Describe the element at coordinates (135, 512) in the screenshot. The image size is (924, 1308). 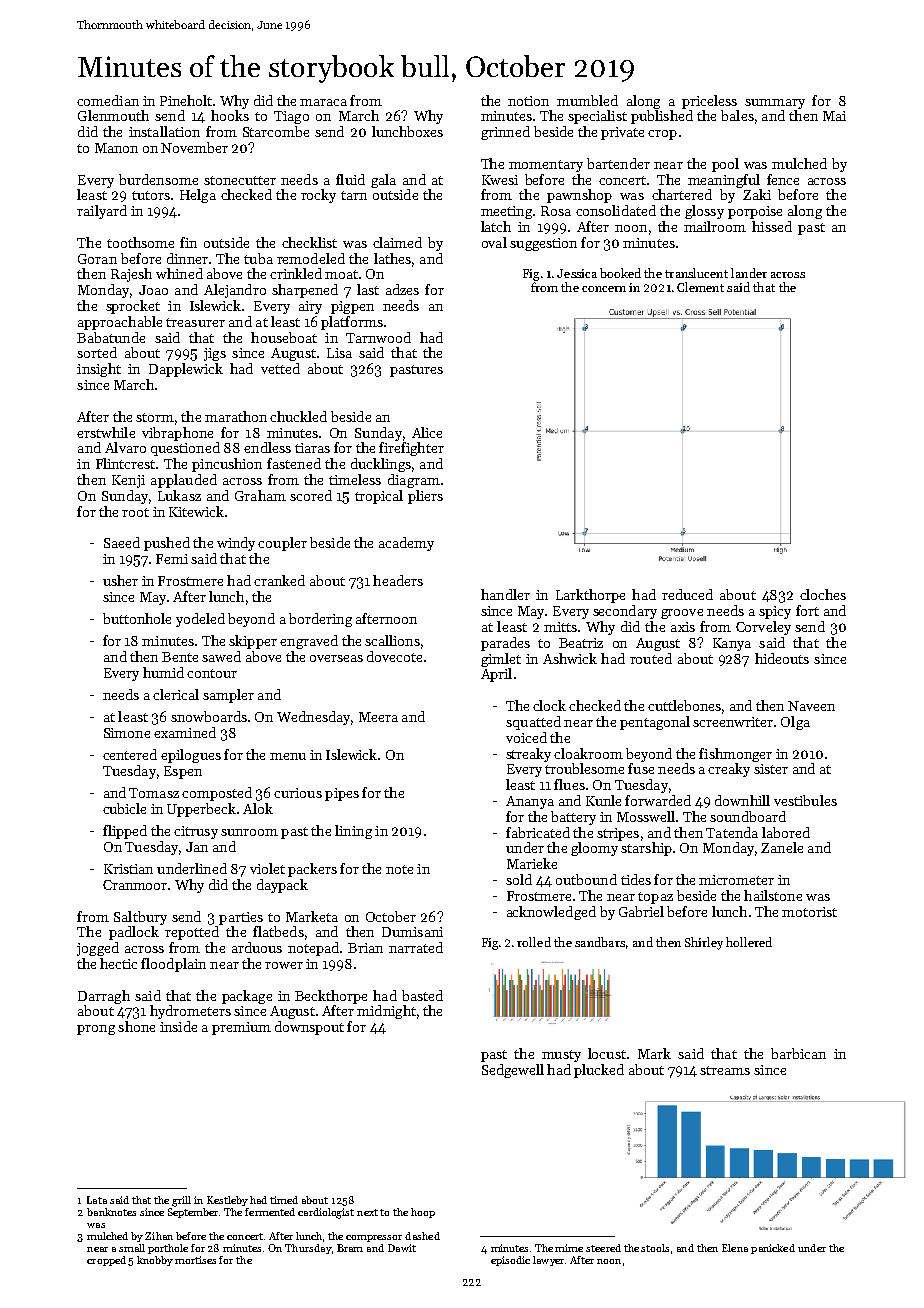
I see `root` at that location.
